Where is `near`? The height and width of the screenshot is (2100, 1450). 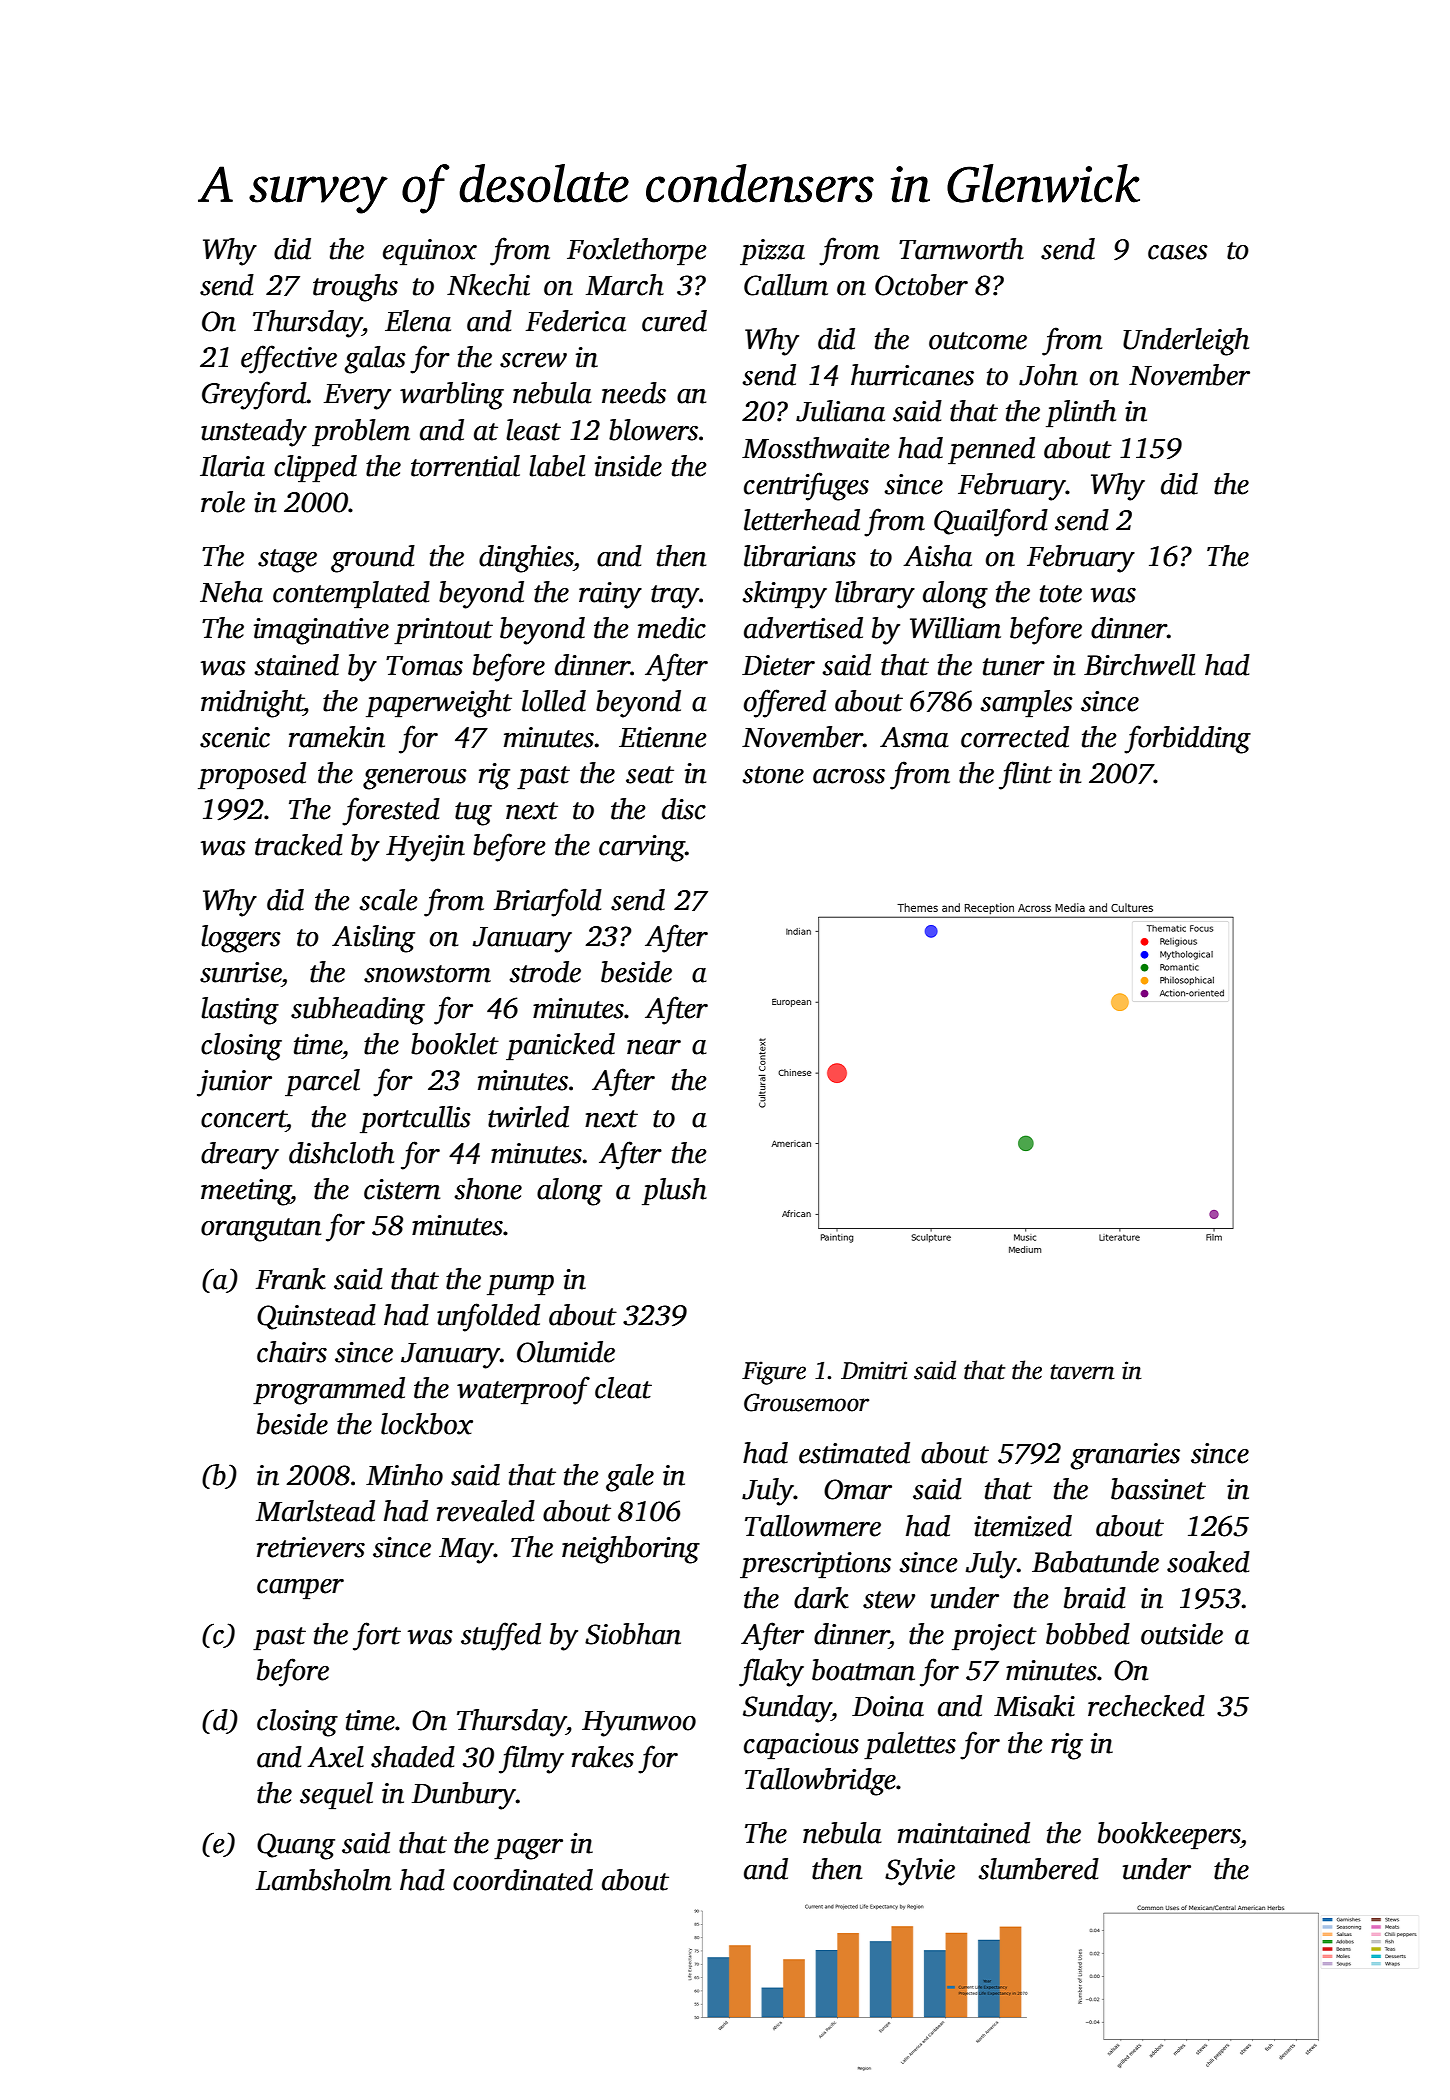 near is located at coordinates (654, 1047).
